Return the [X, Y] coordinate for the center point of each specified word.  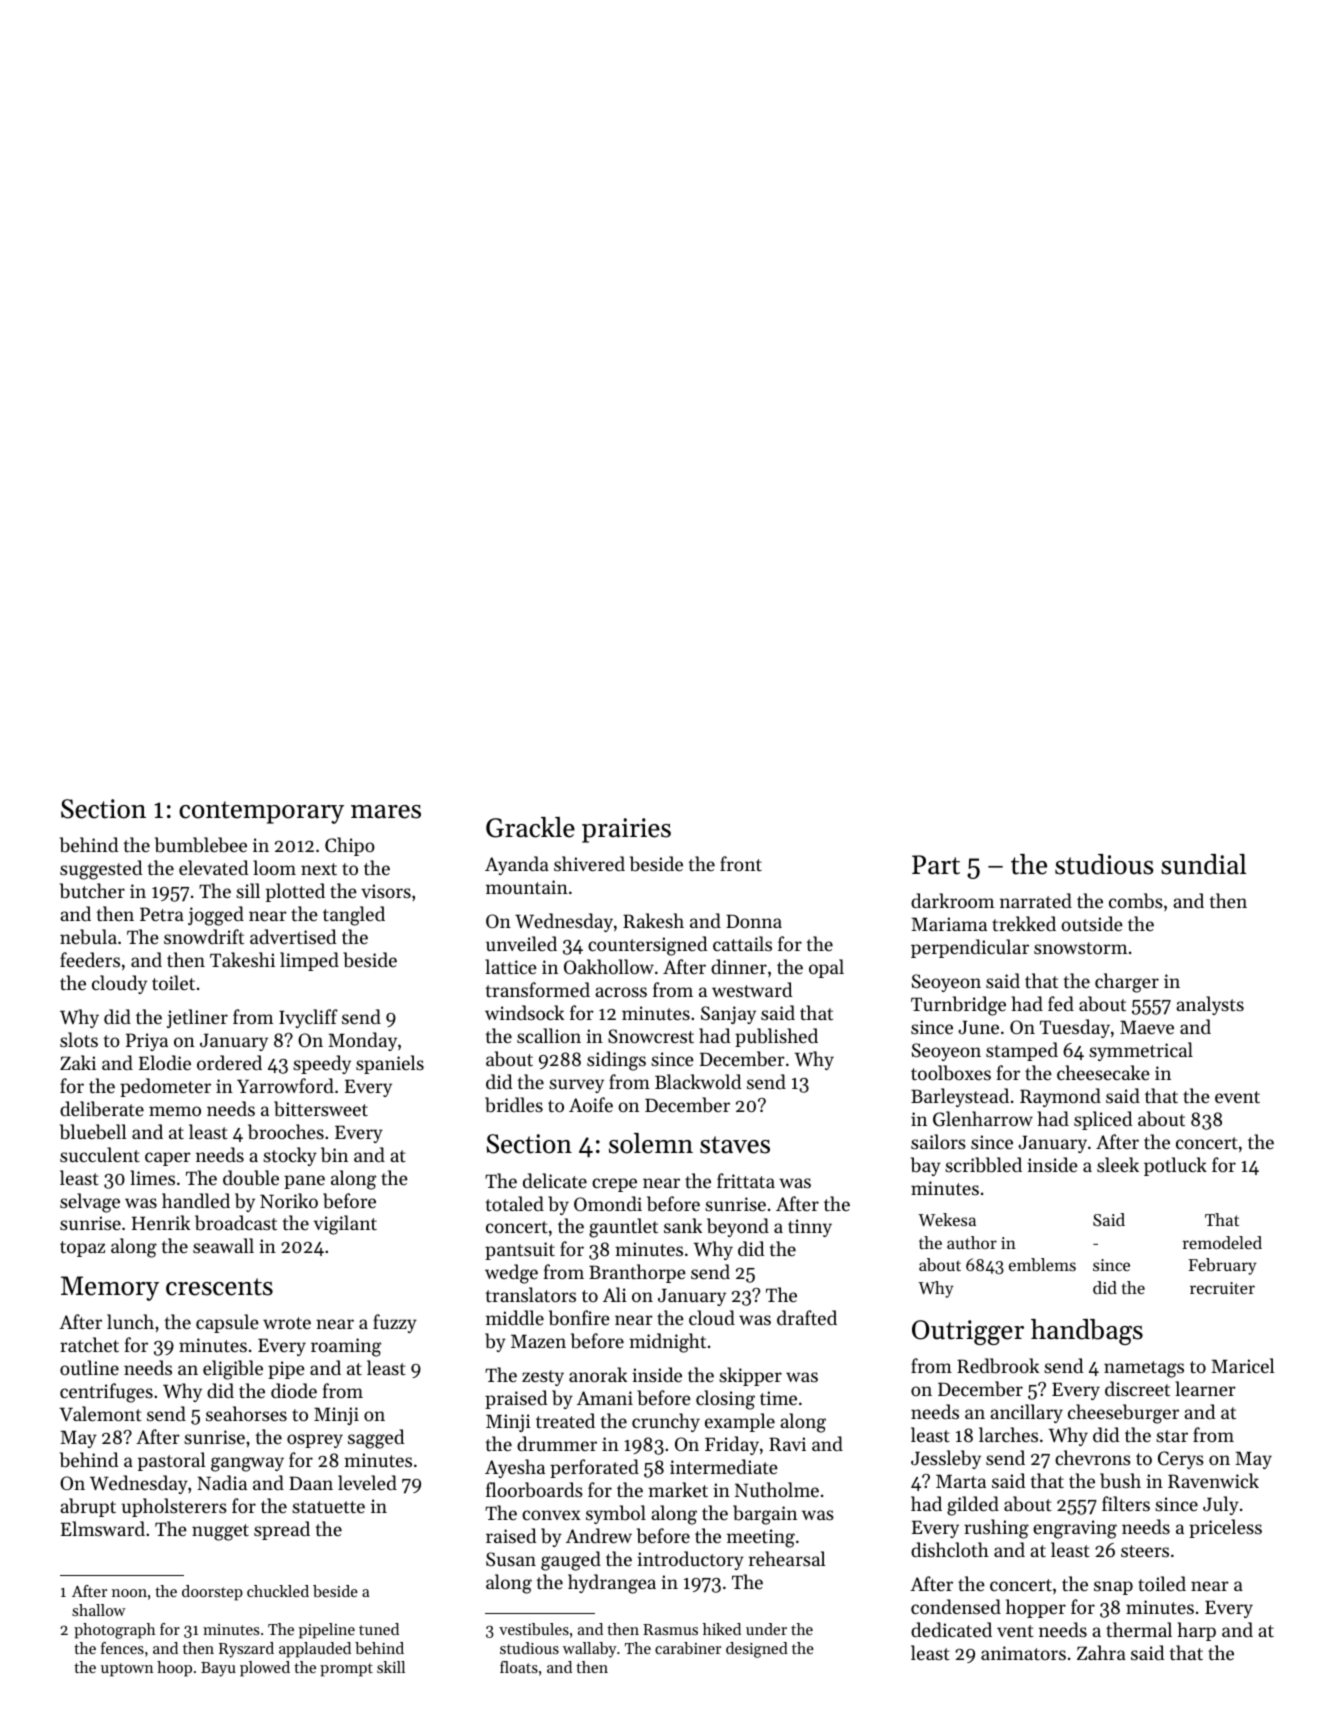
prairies [626, 830]
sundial [1203, 864]
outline [89, 1367]
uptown [127, 1670]
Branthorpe [637, 1273]
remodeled [1222, 1242]
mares [386, 812]
